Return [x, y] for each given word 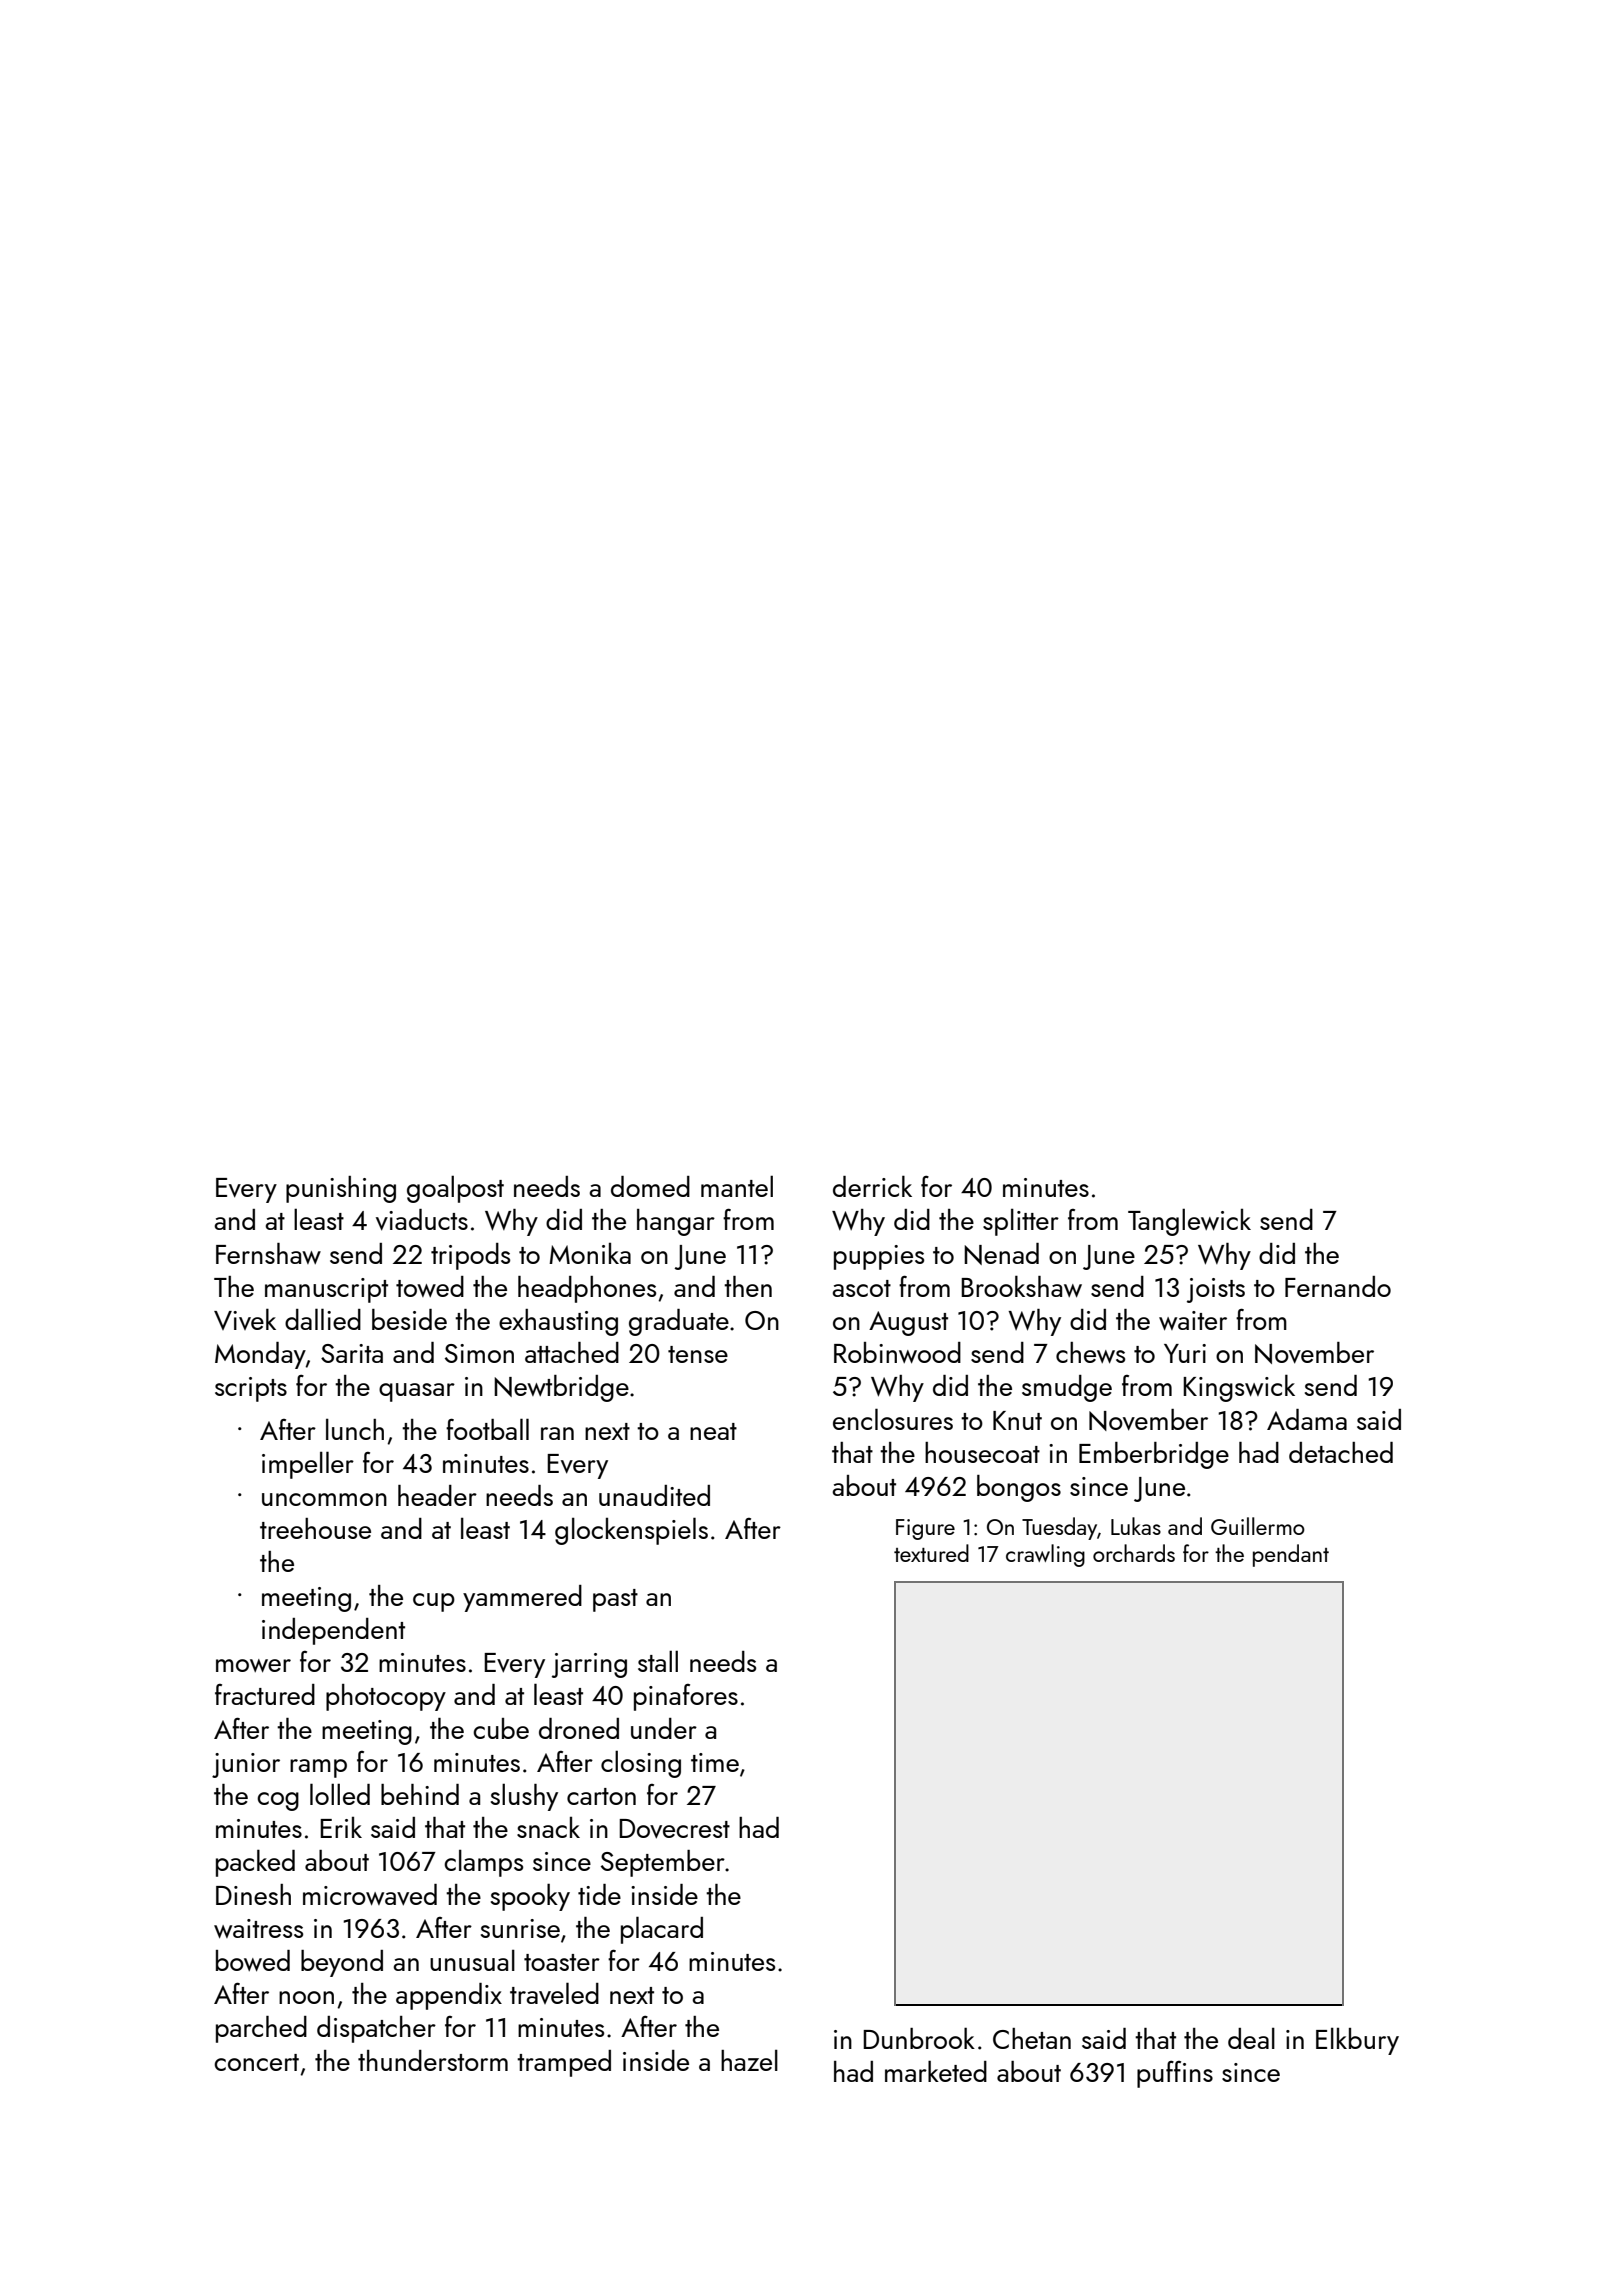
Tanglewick [1189, 1222]
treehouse [315, 1528]
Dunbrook [919, 2038]
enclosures [893, 1419]
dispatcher [376, 2029]
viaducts [422, 1220]
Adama [1307, 1419]
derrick [872, 1186]
